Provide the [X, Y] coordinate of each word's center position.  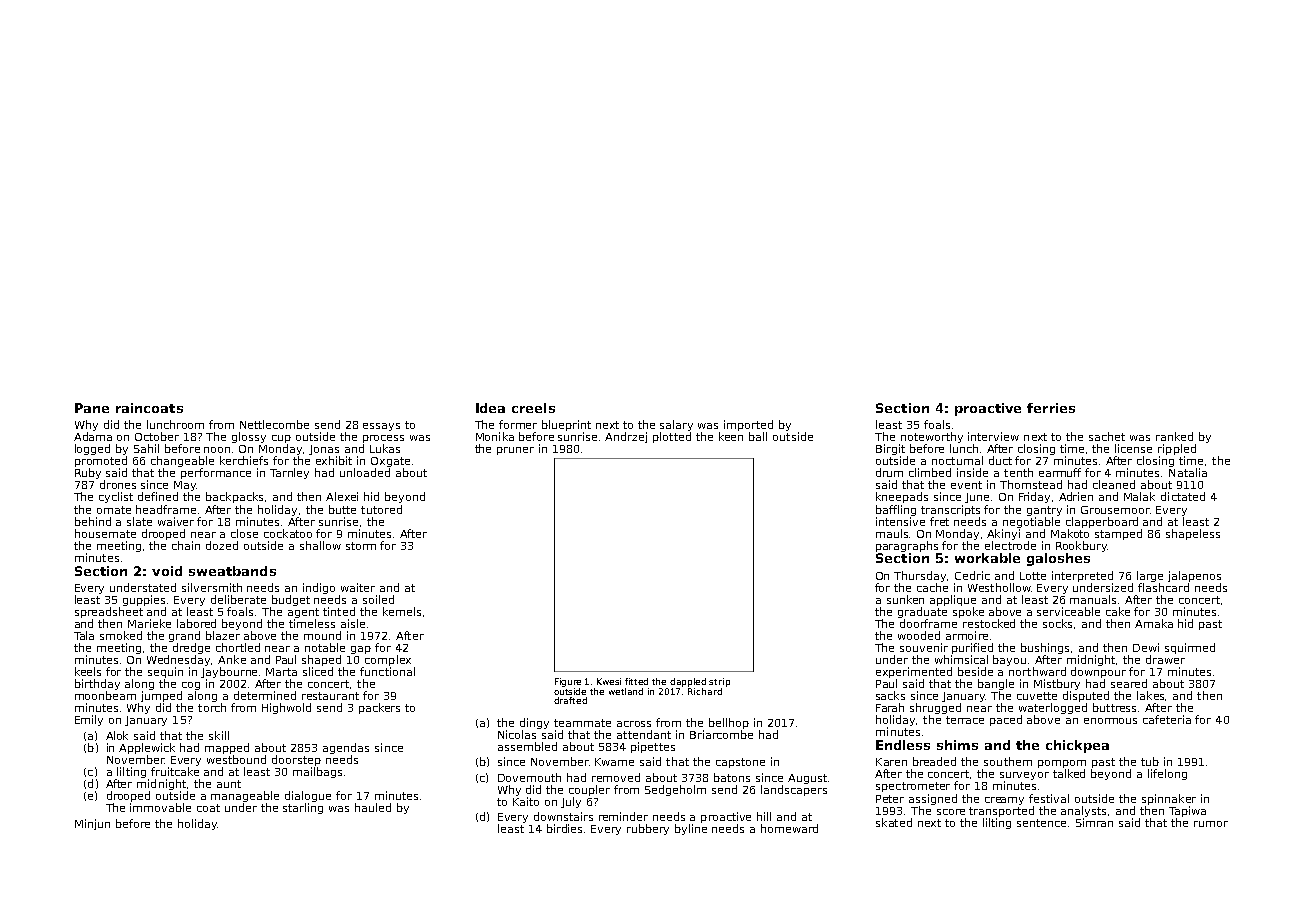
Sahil [146, 448]
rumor [1211, 824]
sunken [905, 599]
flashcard [1163, 587]
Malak [1139, 496]
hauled [373, 807]
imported [748, 425]
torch [212, 707]
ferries [1051, 408]
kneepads [902, 497]
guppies [145, 600]
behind [93, 521]
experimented [914, 672]
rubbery [648, 829]
